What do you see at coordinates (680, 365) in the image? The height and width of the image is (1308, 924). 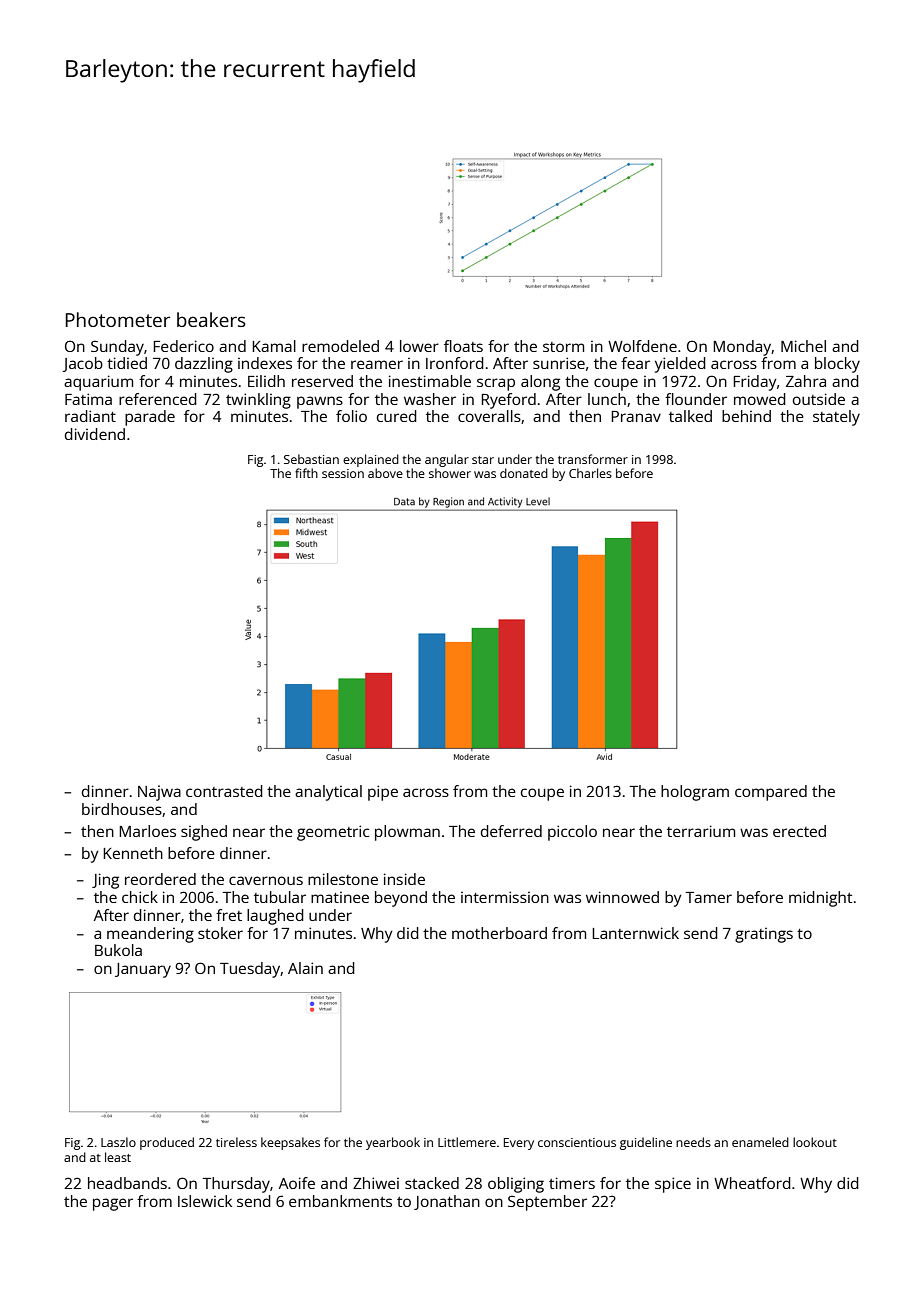 I see `yielded` at bounding box center [680, 365].
